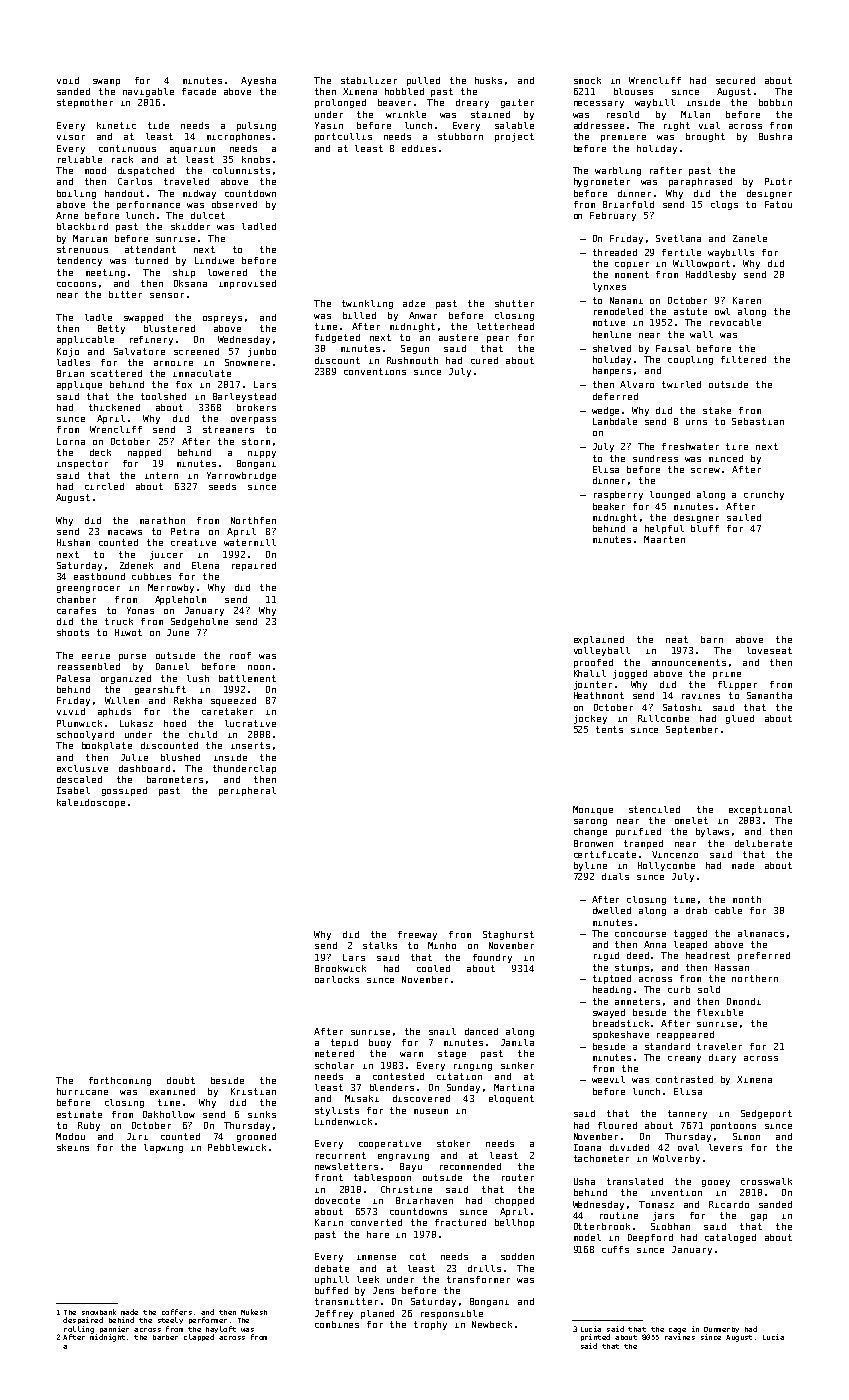 The width and height of the document is (849, 1400). I want to click on danced, so click(481, 1031).
